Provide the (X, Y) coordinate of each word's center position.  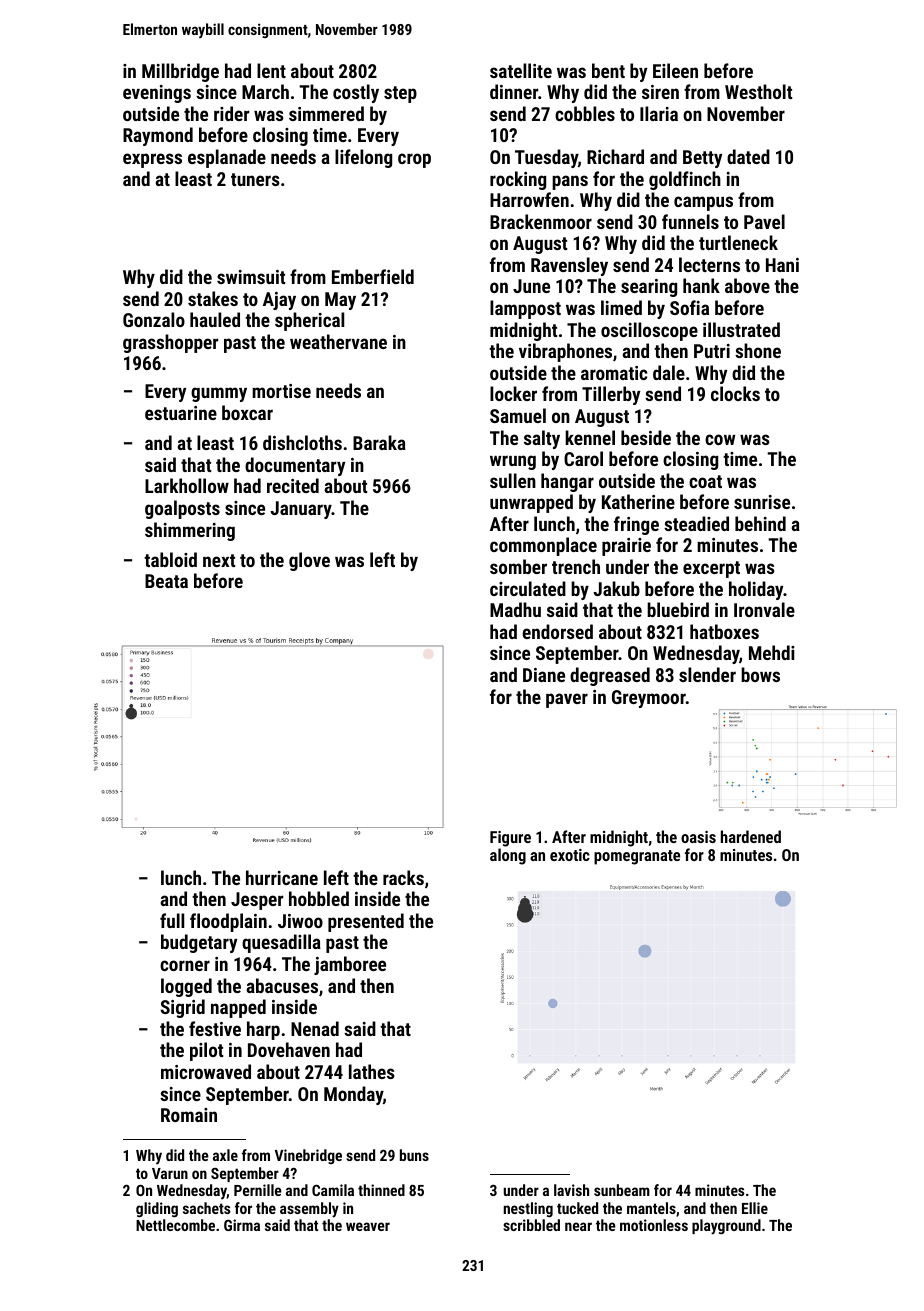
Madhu (515, 609)
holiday (756, 590)
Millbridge (180, 72)
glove (309, 561)
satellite (521, 70)
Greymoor (649, 699)
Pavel (764, 221)
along (508, 856)
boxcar (247, 412)
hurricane (282, 877)
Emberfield (373, 276)
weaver (368, 1226)
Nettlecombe (175, 1225)
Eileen (675, 70)
